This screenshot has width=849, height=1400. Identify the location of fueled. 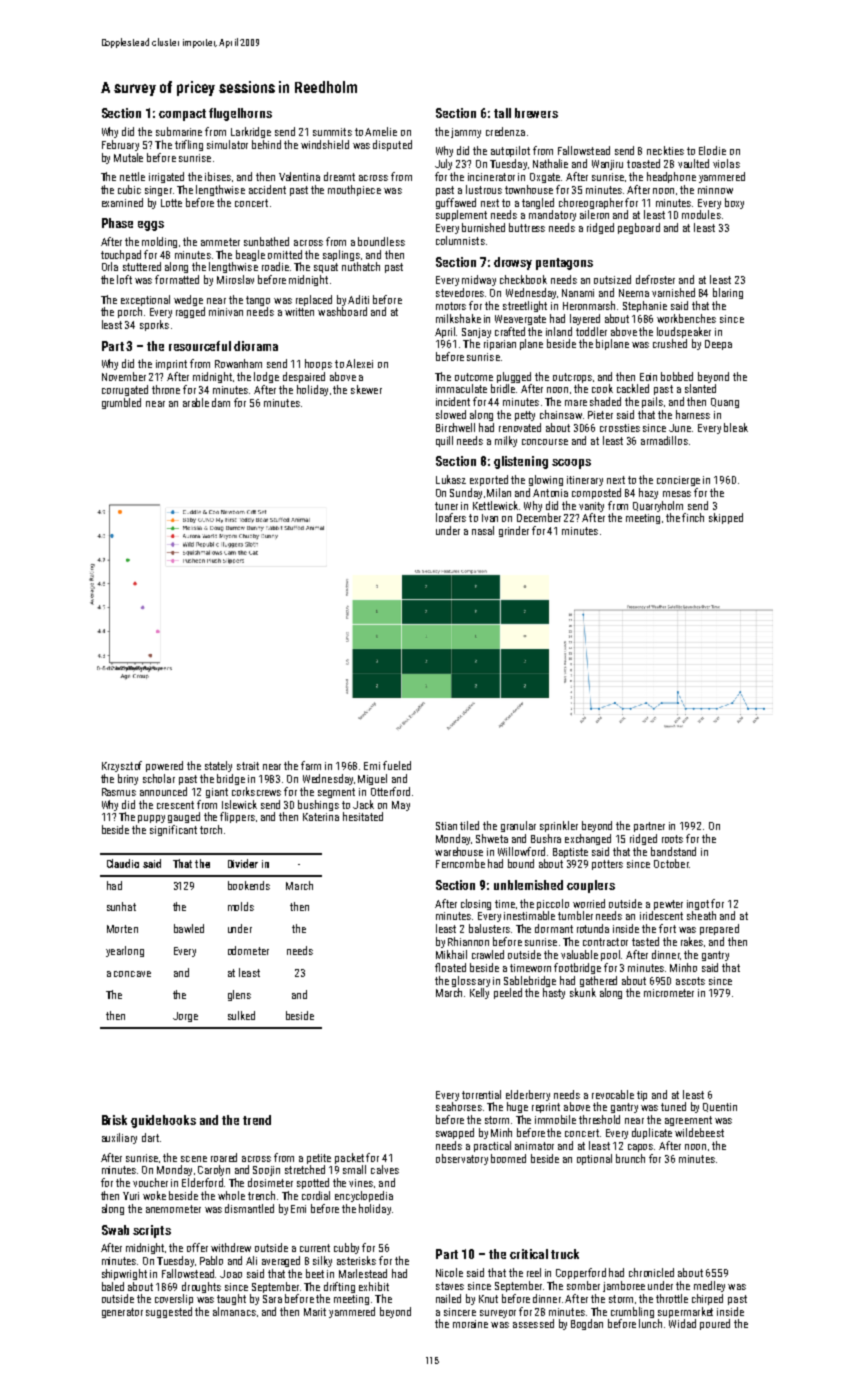
(397, 765).
